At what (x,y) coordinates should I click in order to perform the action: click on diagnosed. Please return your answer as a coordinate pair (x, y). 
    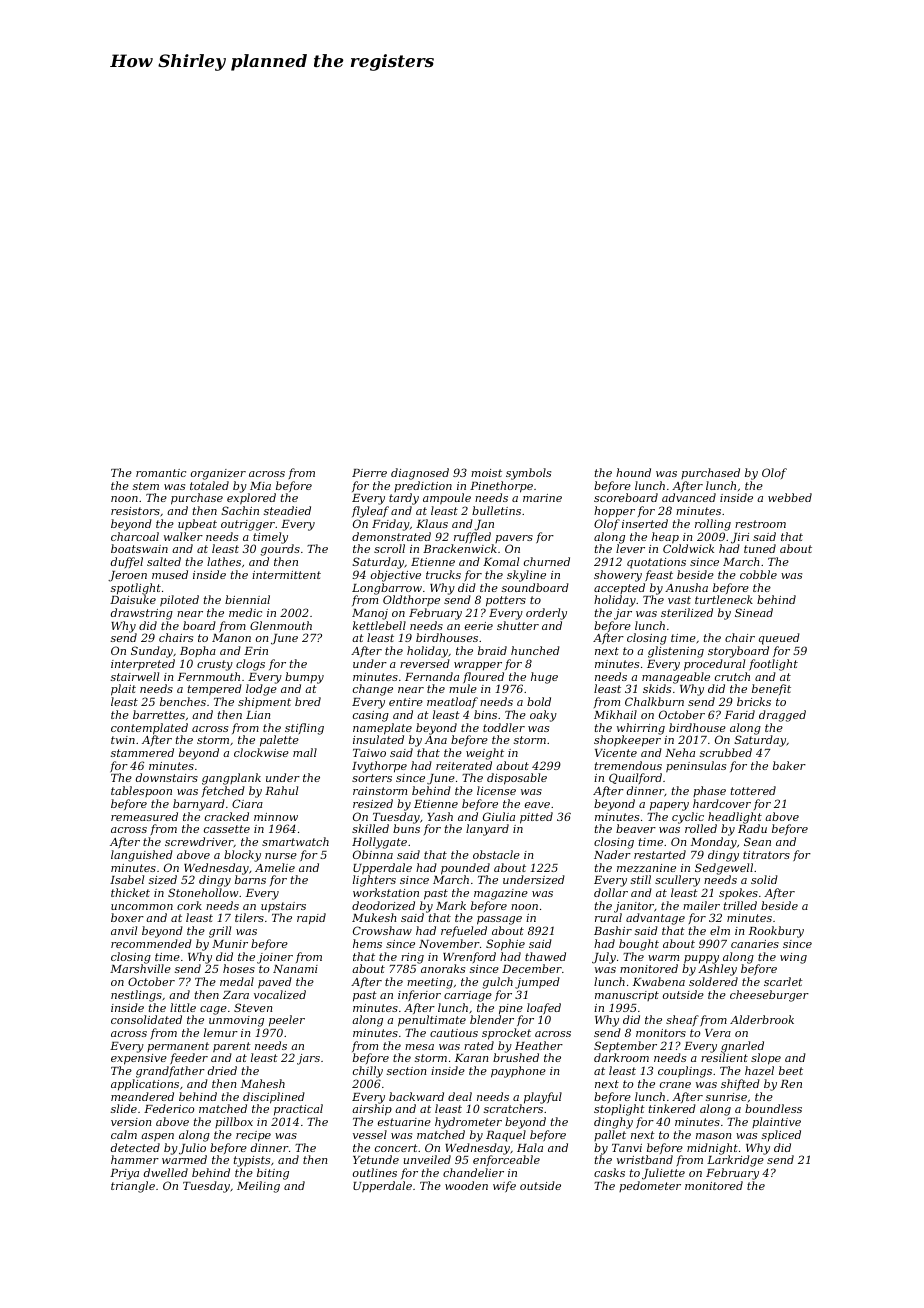
    Looking at the image, I should click on (420, 474).
